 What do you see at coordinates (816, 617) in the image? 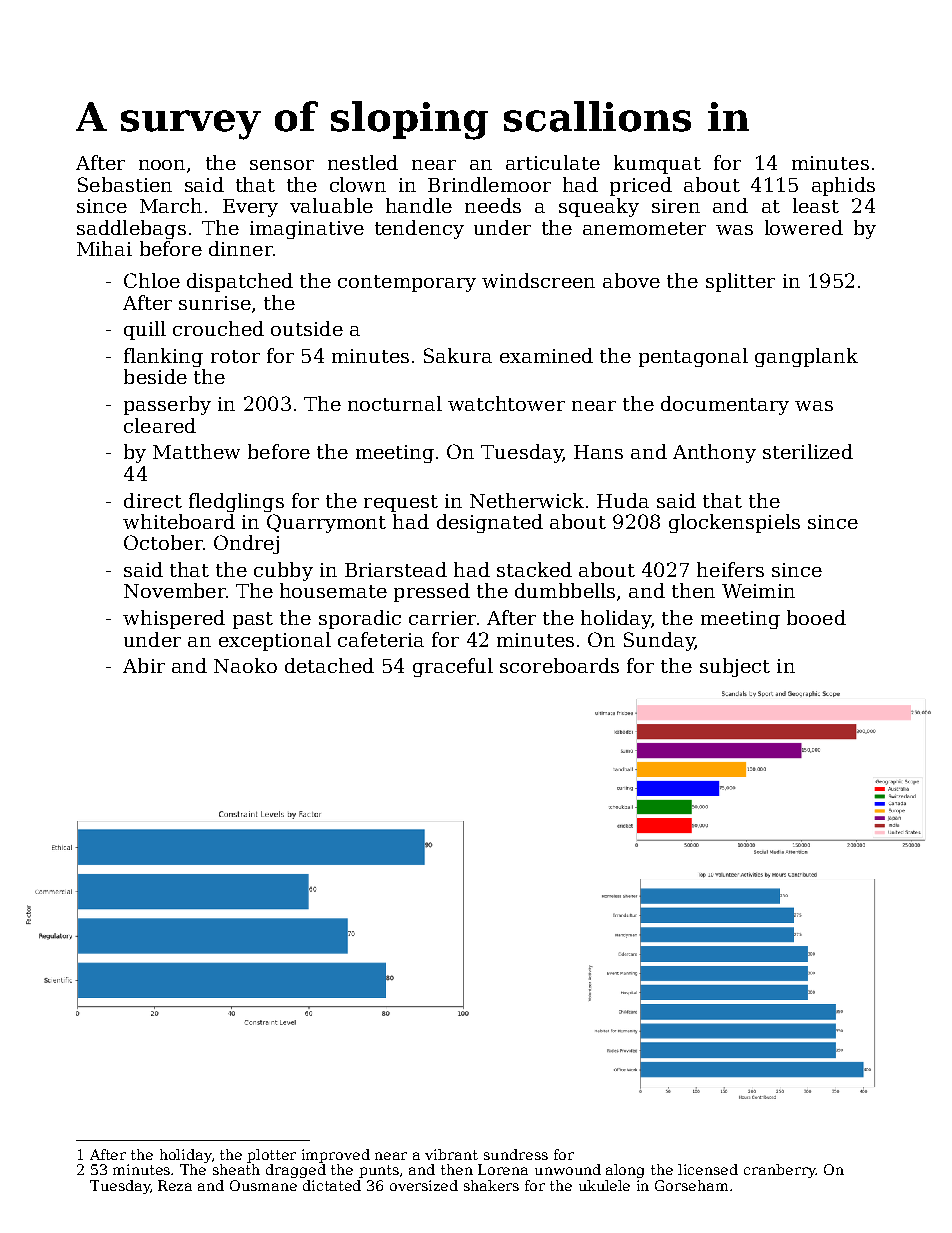
I see `booed` at bounding box center [816, 617].
